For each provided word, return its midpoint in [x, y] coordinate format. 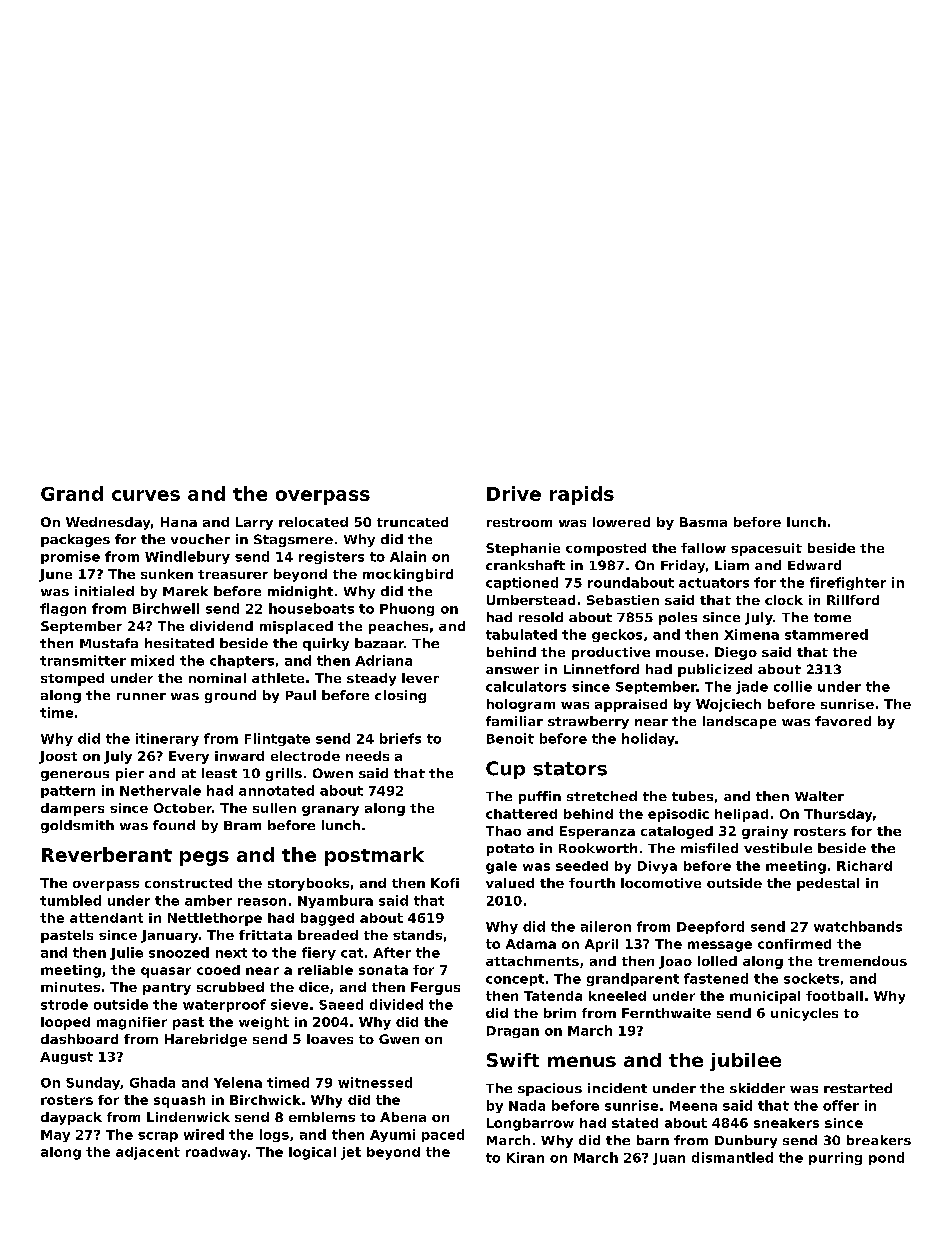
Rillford [853, 600]
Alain [408, 556]
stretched [602, 796]
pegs [204, 858]
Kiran [525, 1157]
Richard [864, 866]
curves [146, 495]
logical [312, 1153]
